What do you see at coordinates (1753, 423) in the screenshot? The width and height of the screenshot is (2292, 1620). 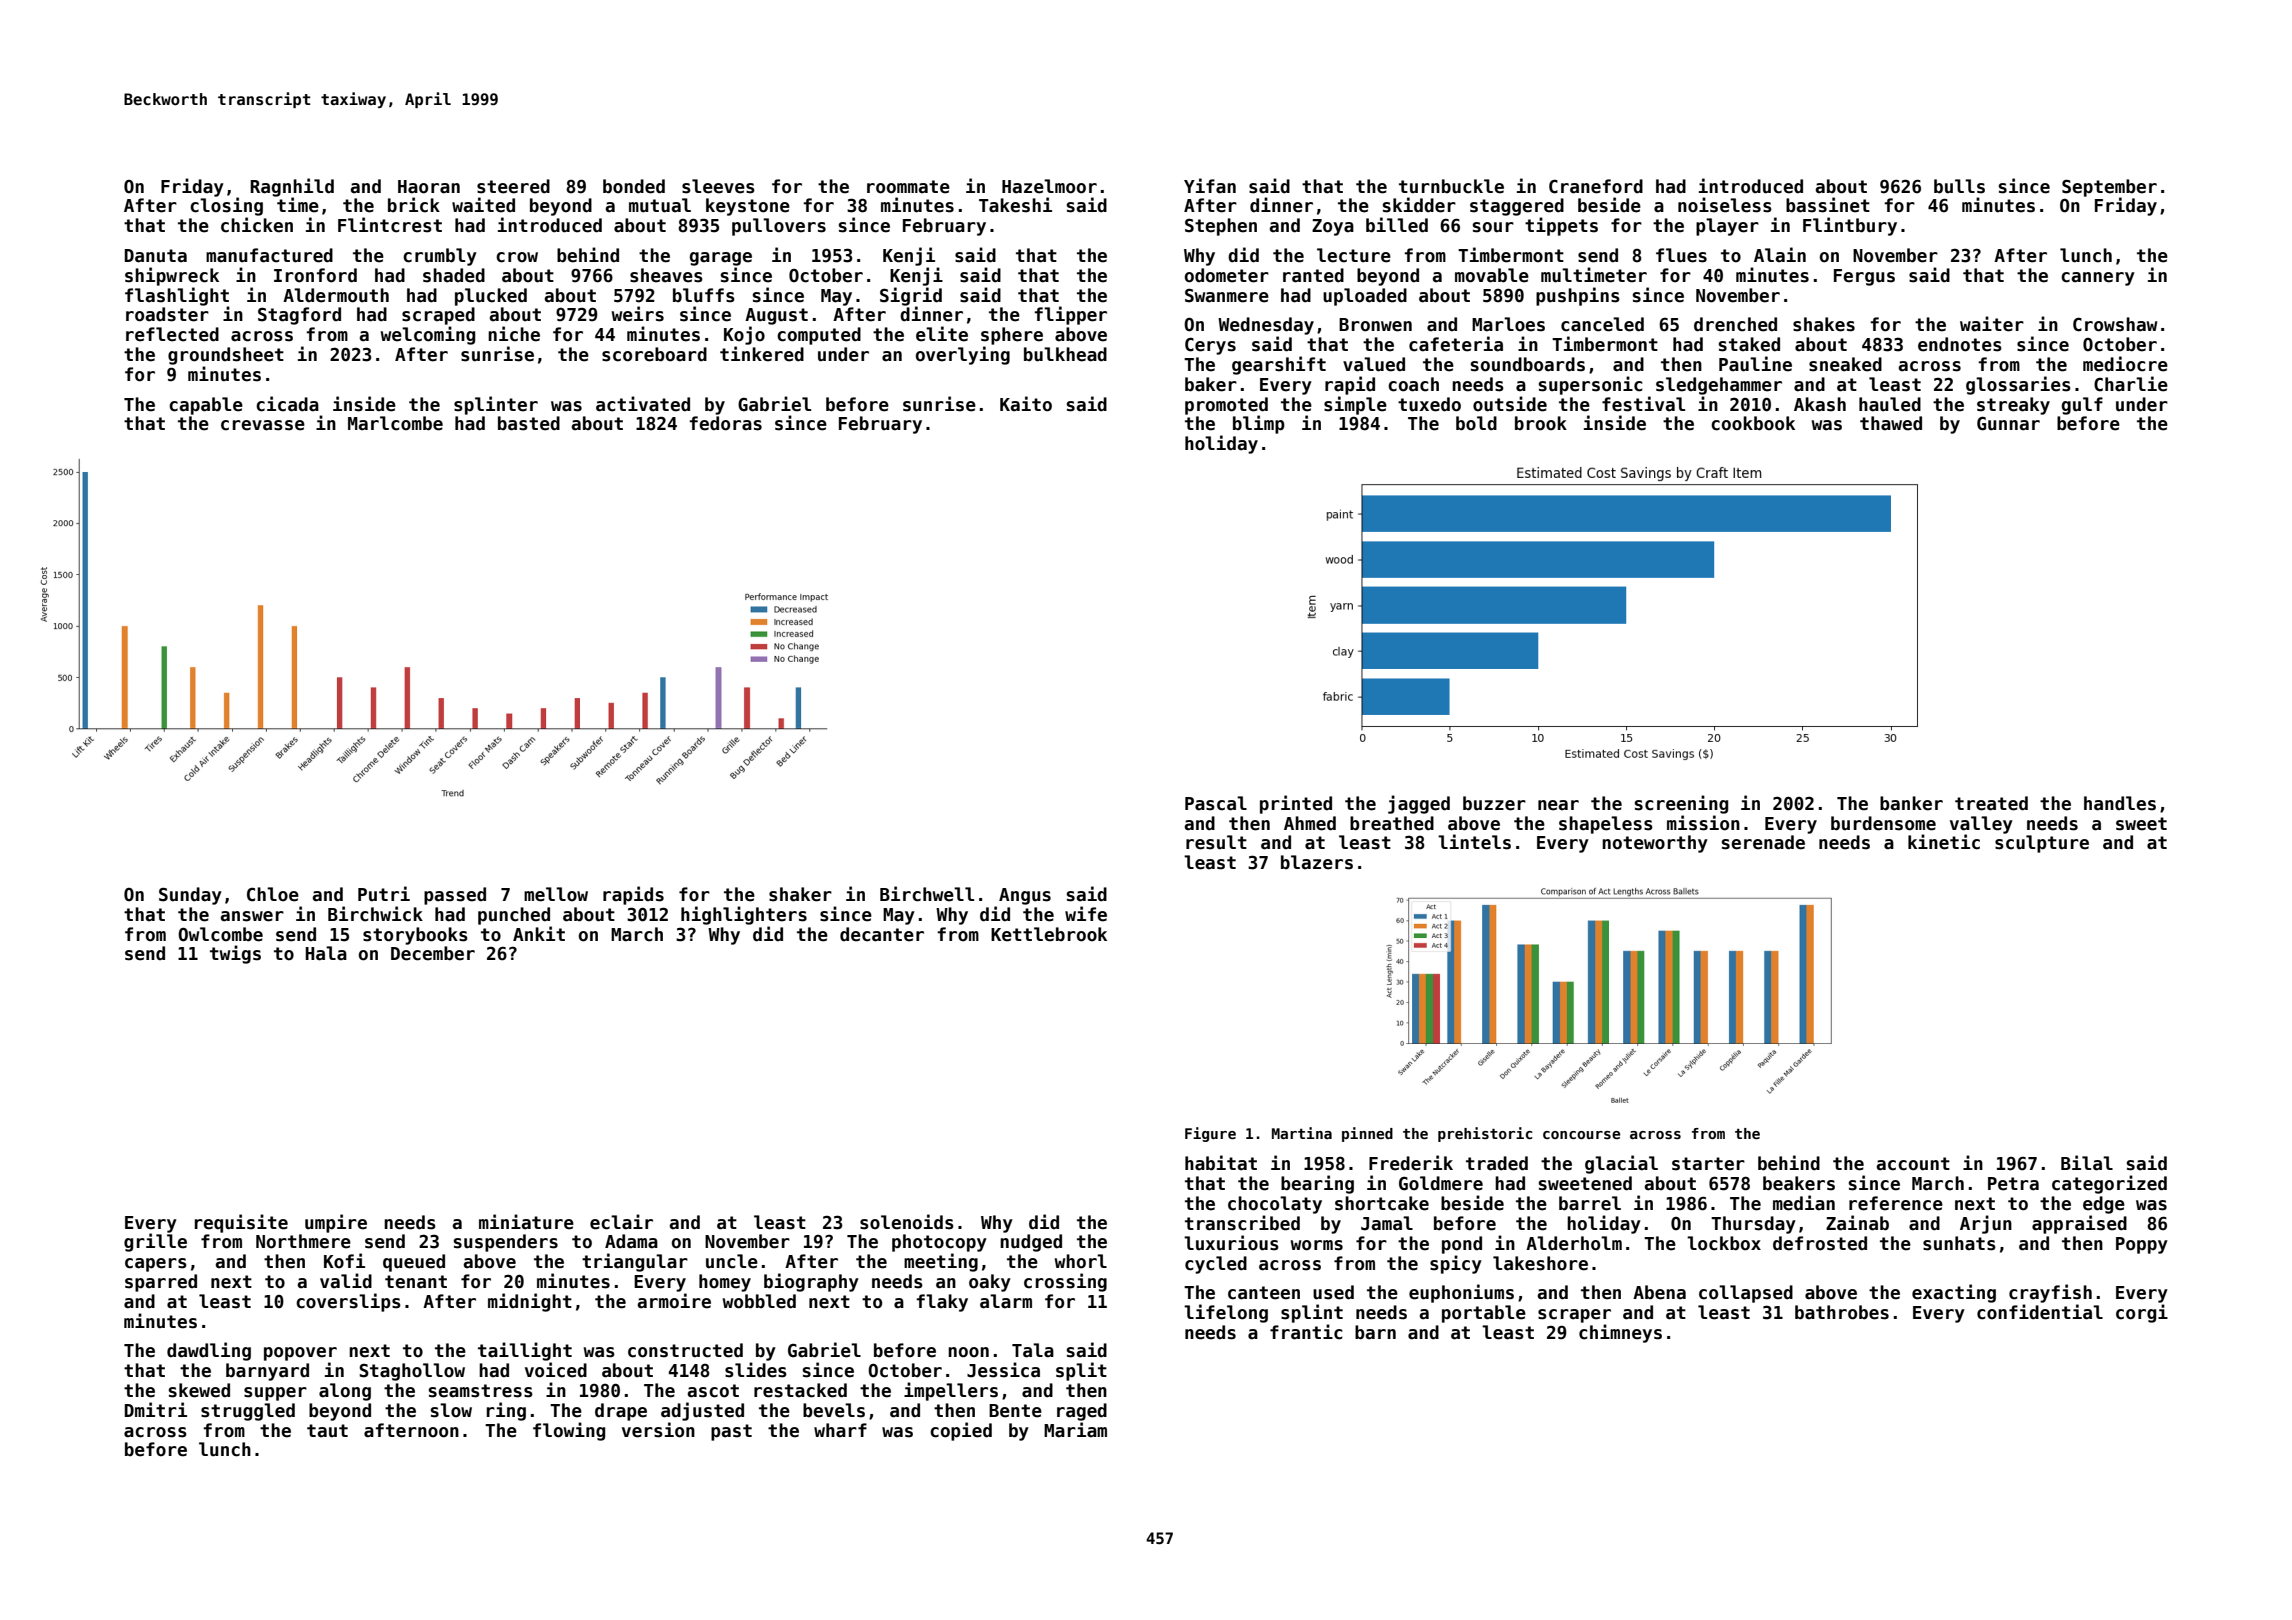 I see `cookbook` at bounding box center [1753, 423].
